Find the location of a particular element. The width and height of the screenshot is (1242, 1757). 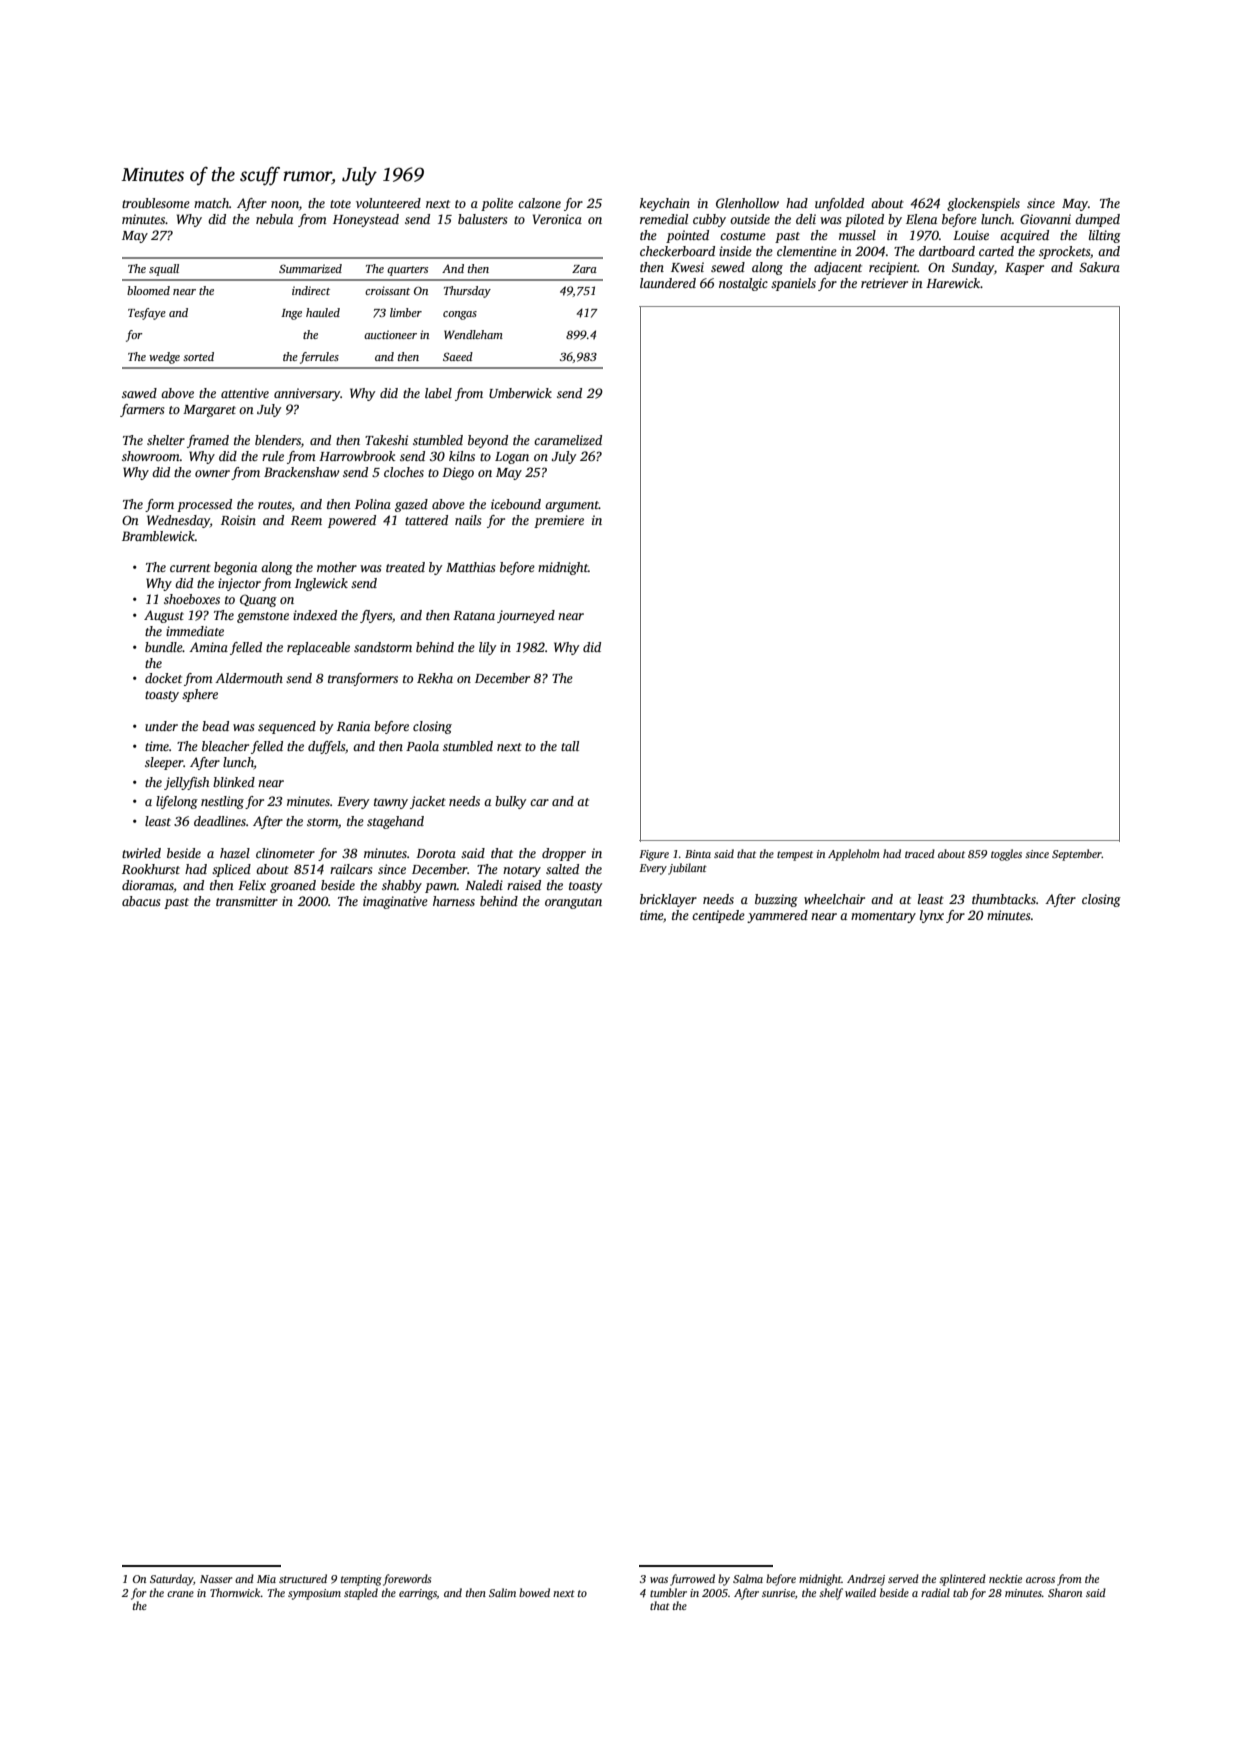

glockenspiels is located at coordinates (983, 204).
